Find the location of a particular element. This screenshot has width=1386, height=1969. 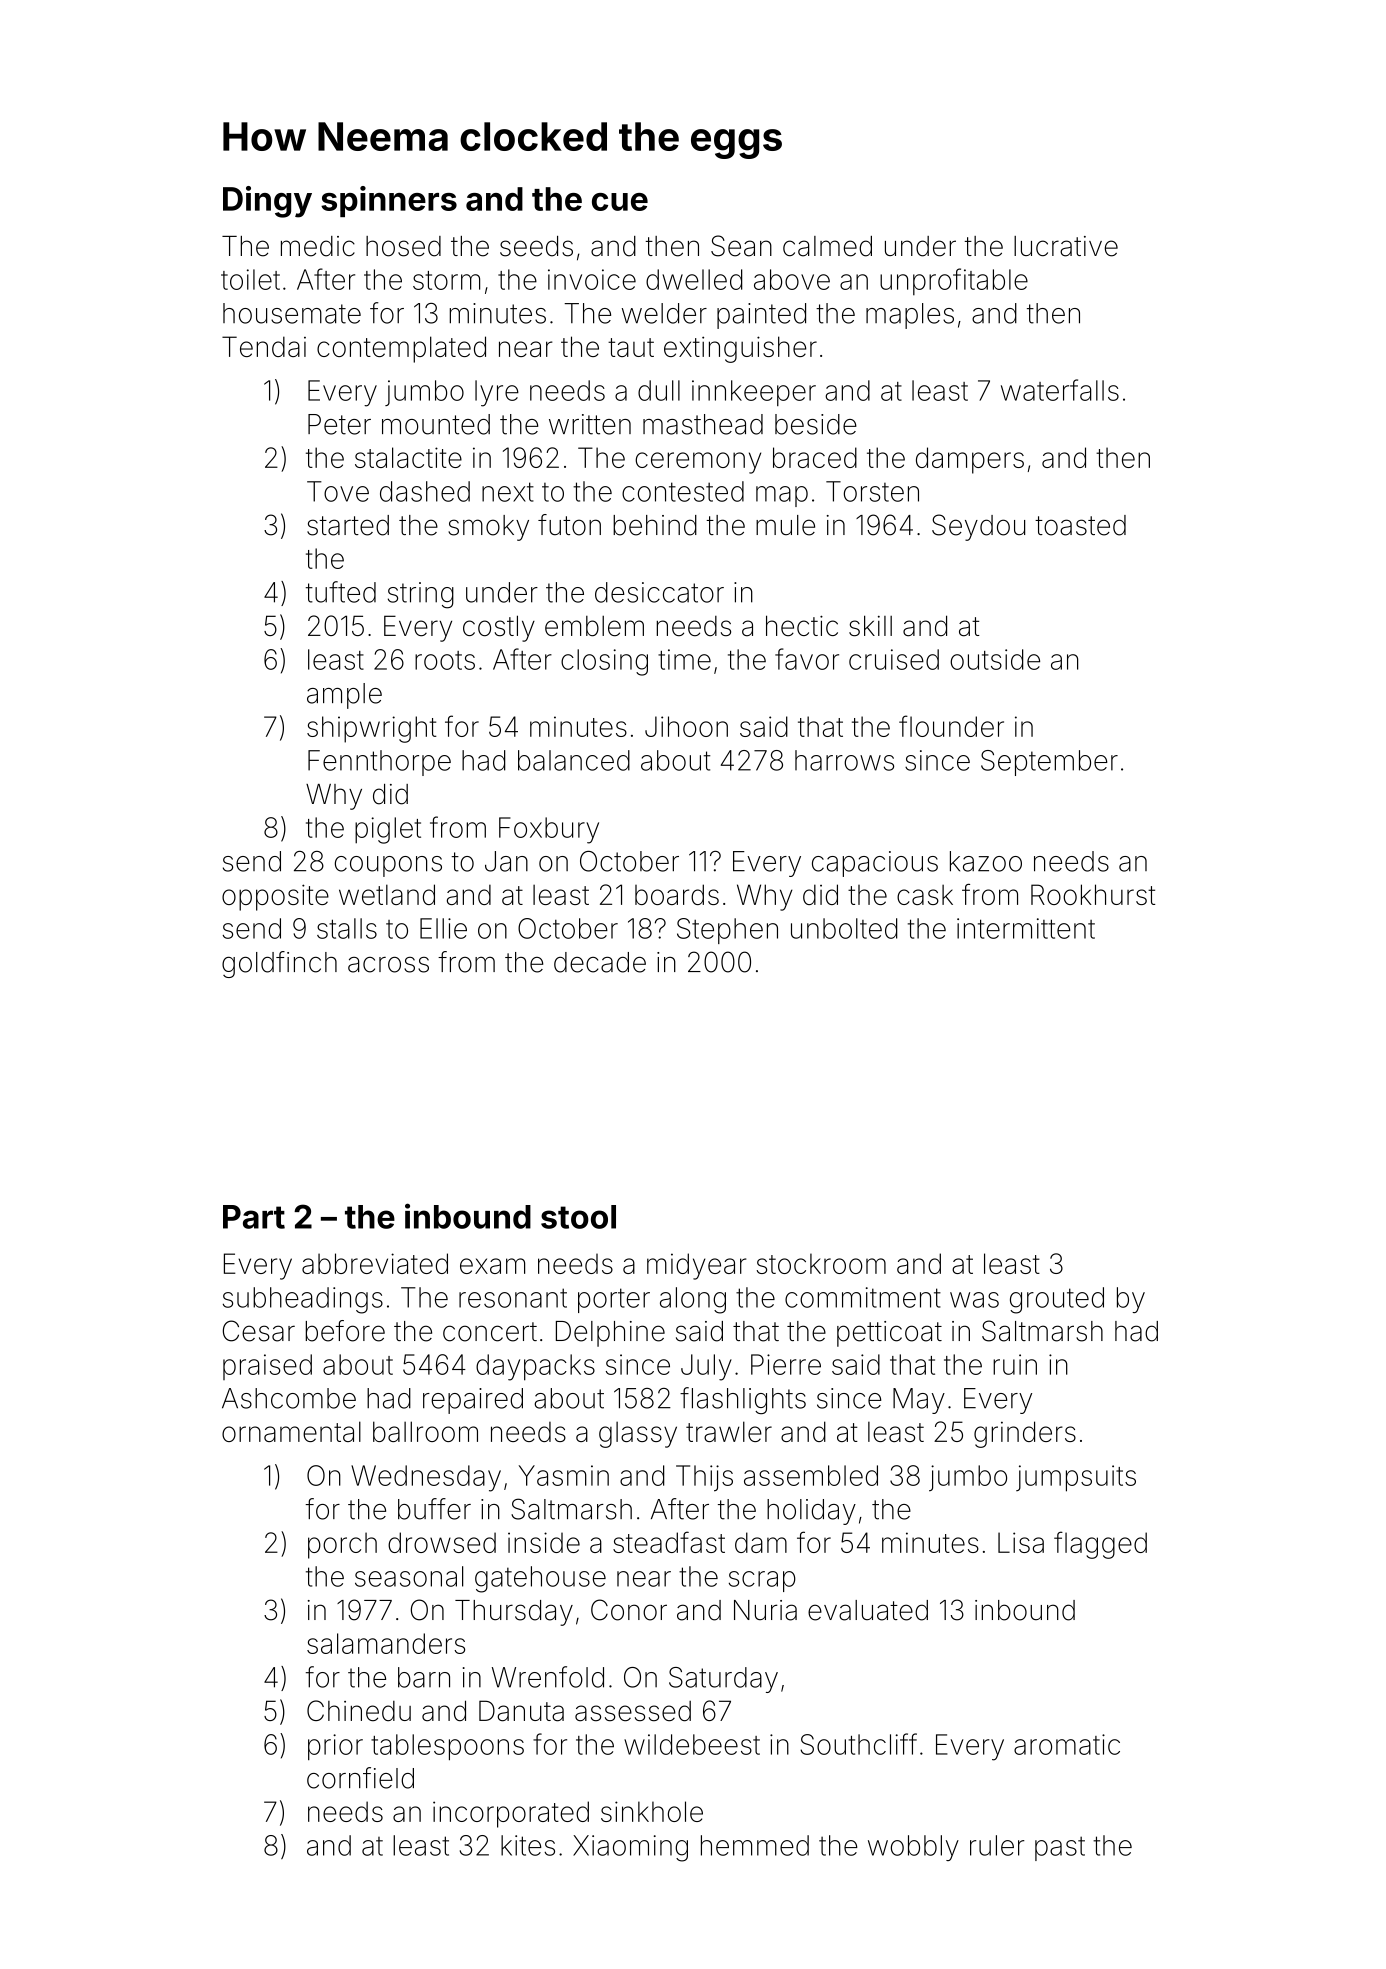

lucrative is located at coordinates (1066, 246).
